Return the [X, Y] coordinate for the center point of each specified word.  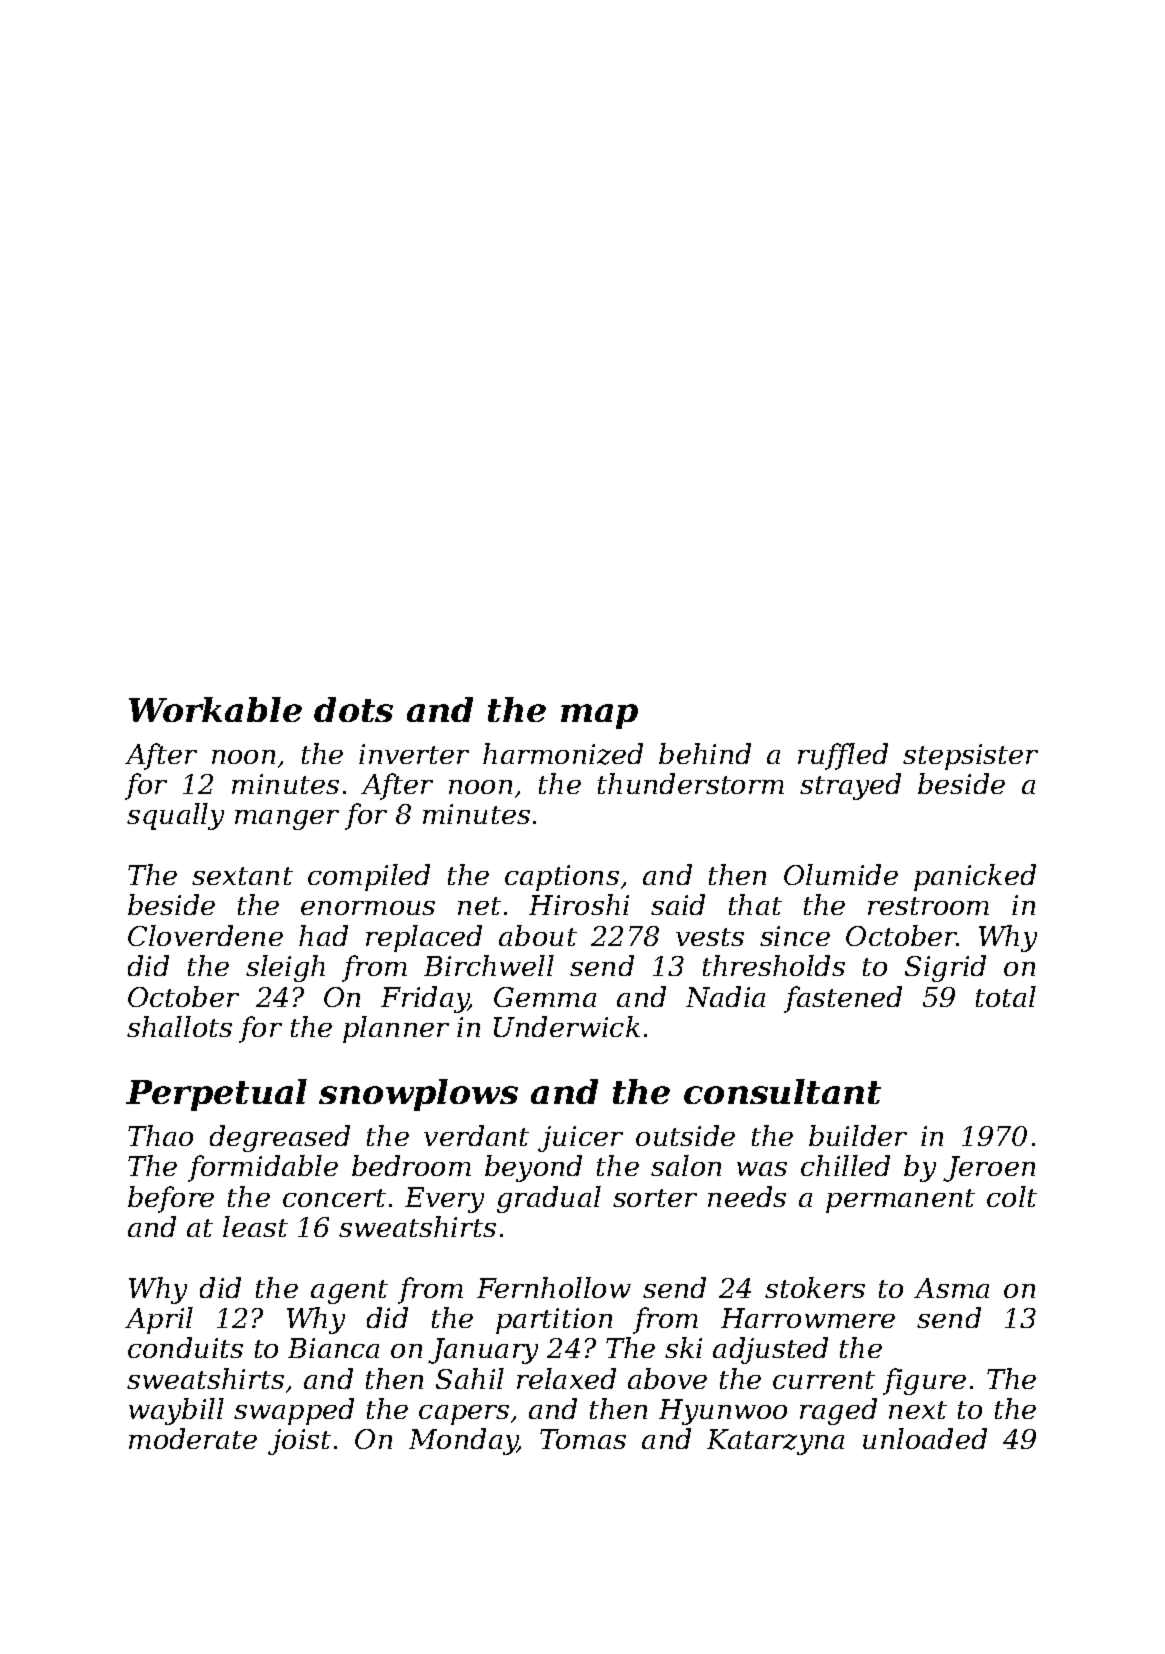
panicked [975, 877]
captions [562, 878]
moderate [193, 1438]
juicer [580, 1139]
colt [1012, 1196]
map [599, 716]
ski [683, 1347]
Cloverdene [205, 935]
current [824, 1380]
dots [353, 709]
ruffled [843, 756]
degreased [280, 1138]
